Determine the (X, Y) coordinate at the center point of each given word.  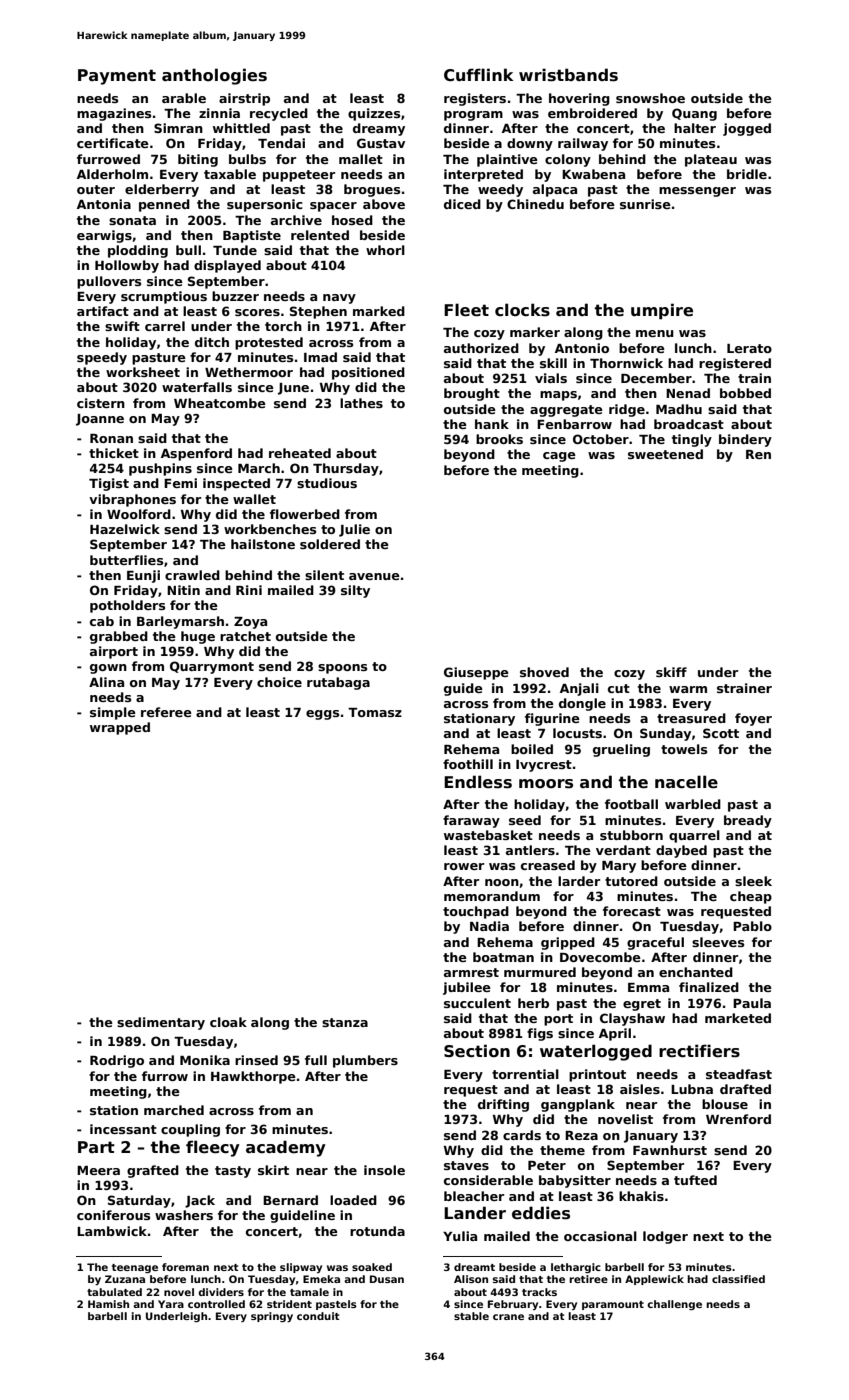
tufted (695, 1180)
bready (748, 821)
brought (472, 394)
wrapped (120, 728)
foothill (468, 764)
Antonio (582, 348)
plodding (138, 251)
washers (184, 1215)
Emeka (321, 1279)
